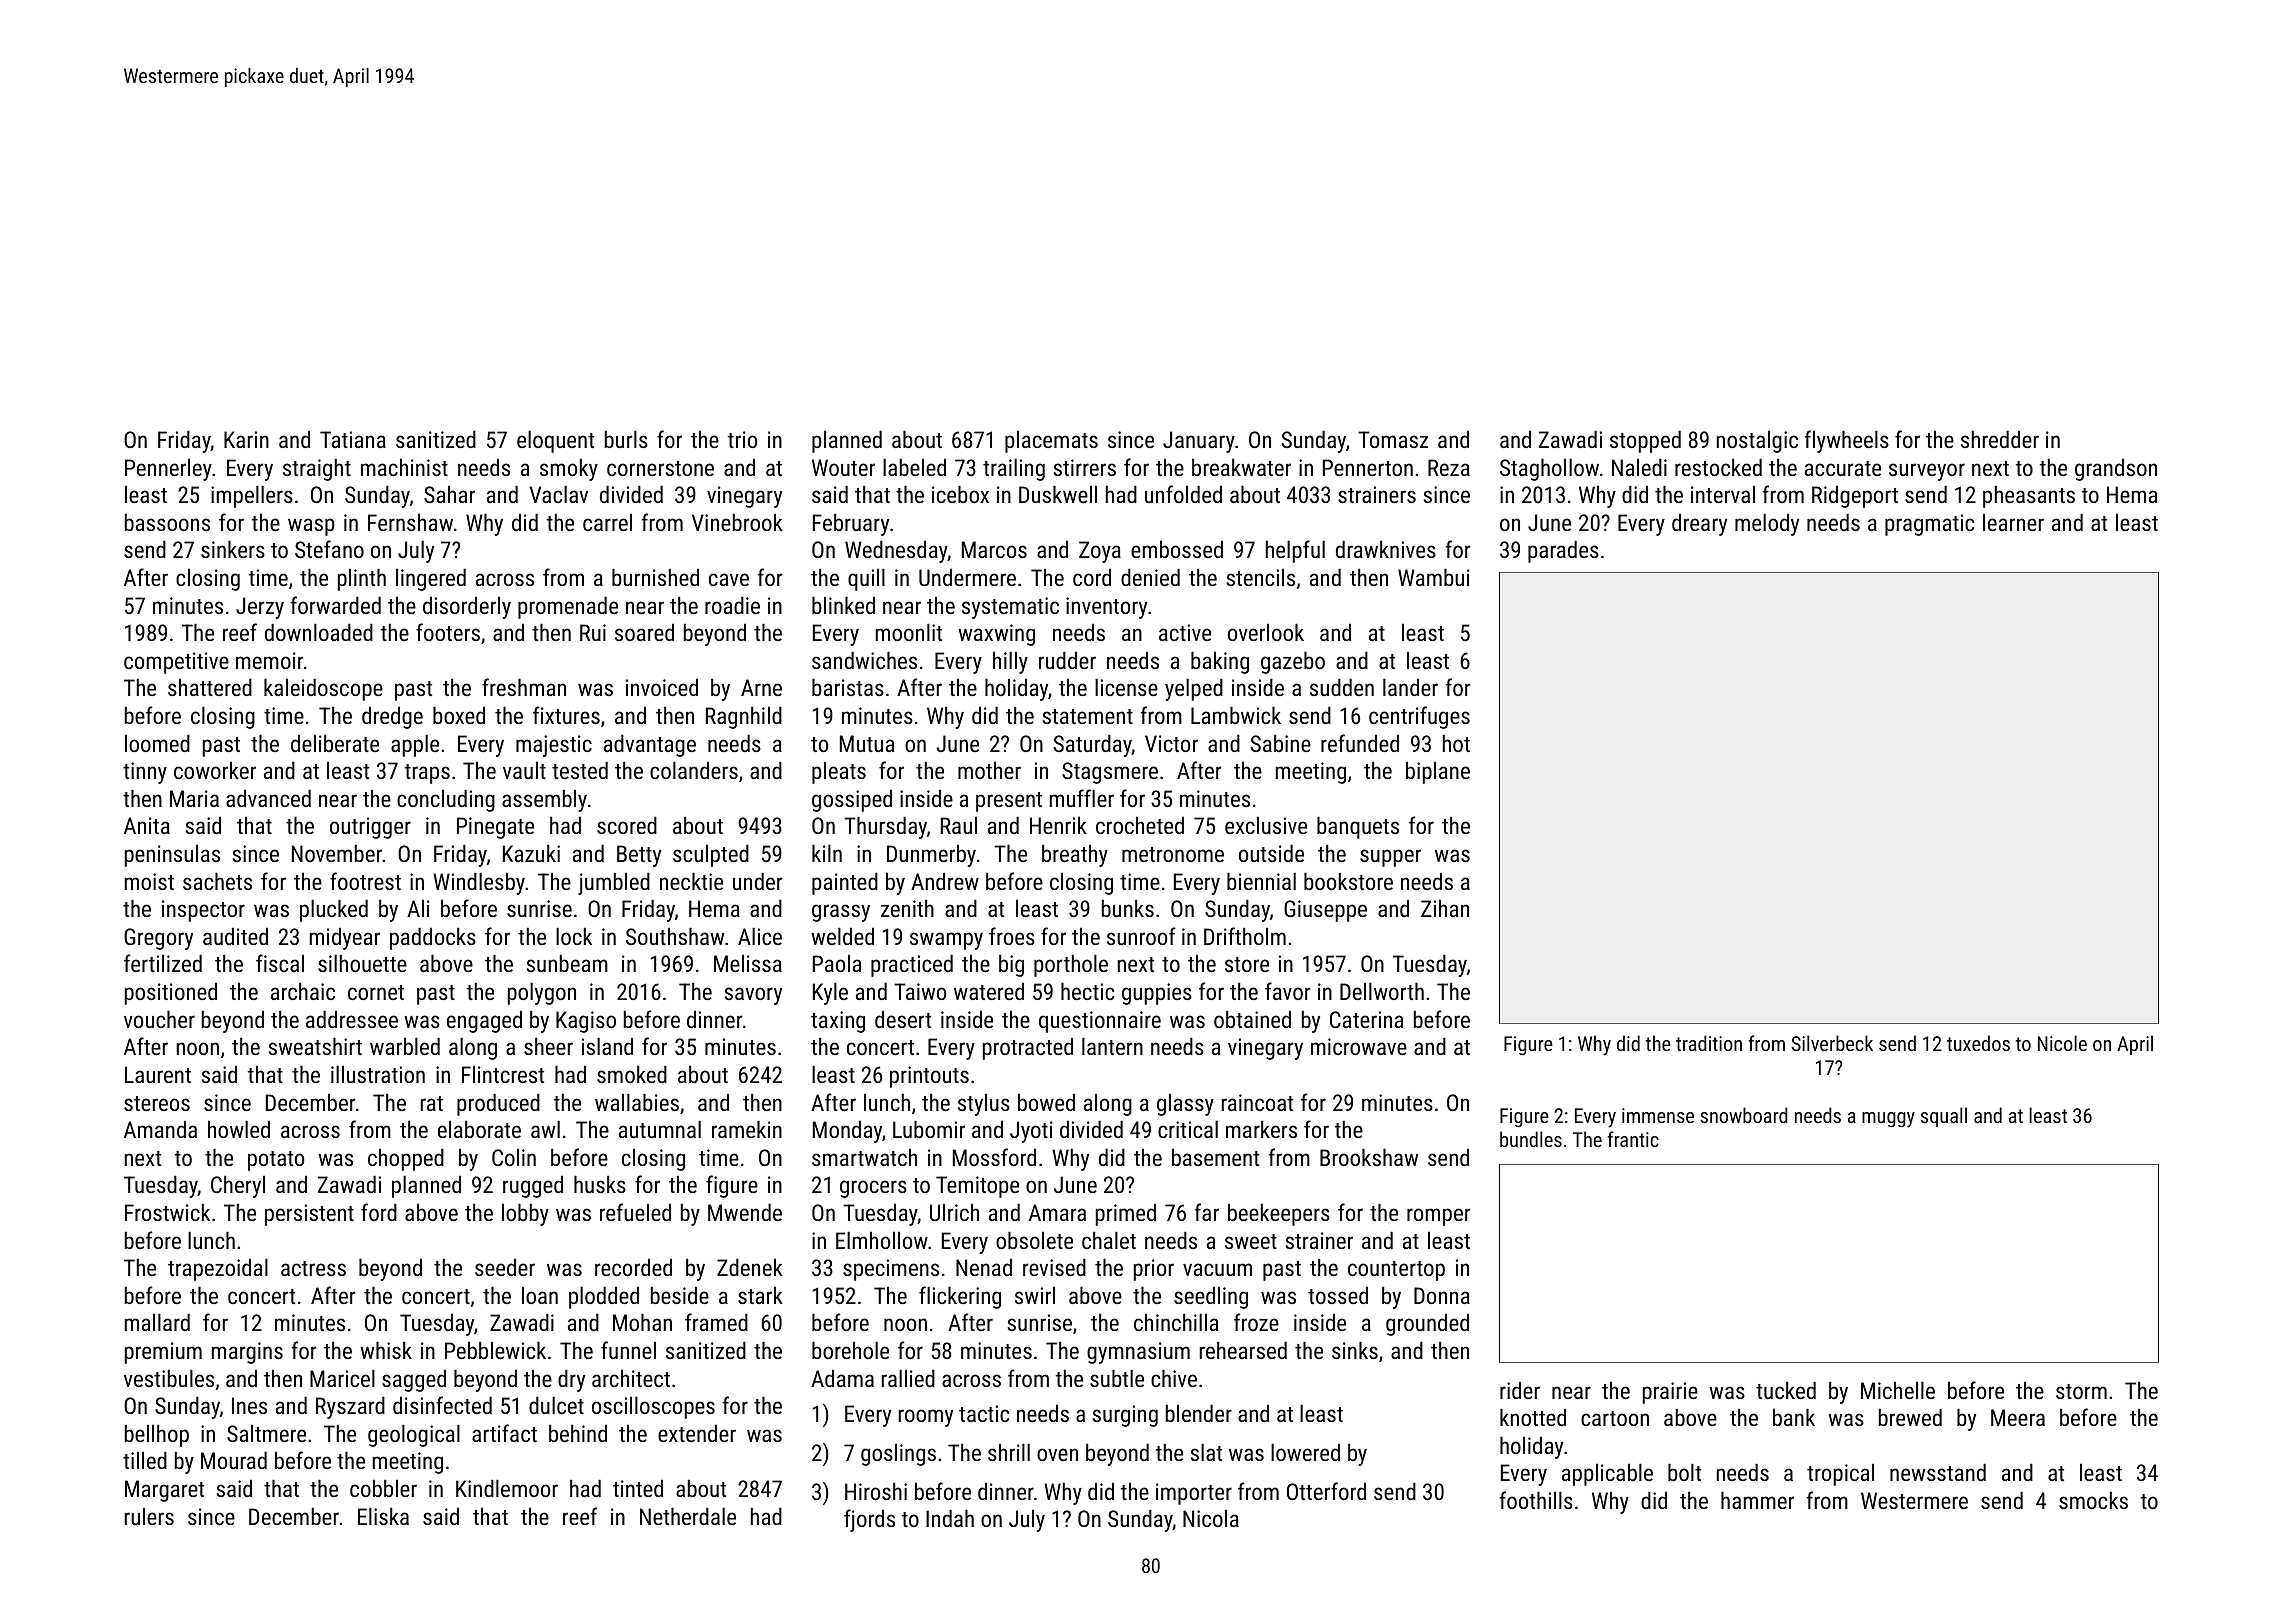 Image resolution: width=2282 pixels, height=1614 pixels. What do you see at coordinates (1035, 1295) in the document?
I see `swirl` at bounding box center [1035, 1295].
